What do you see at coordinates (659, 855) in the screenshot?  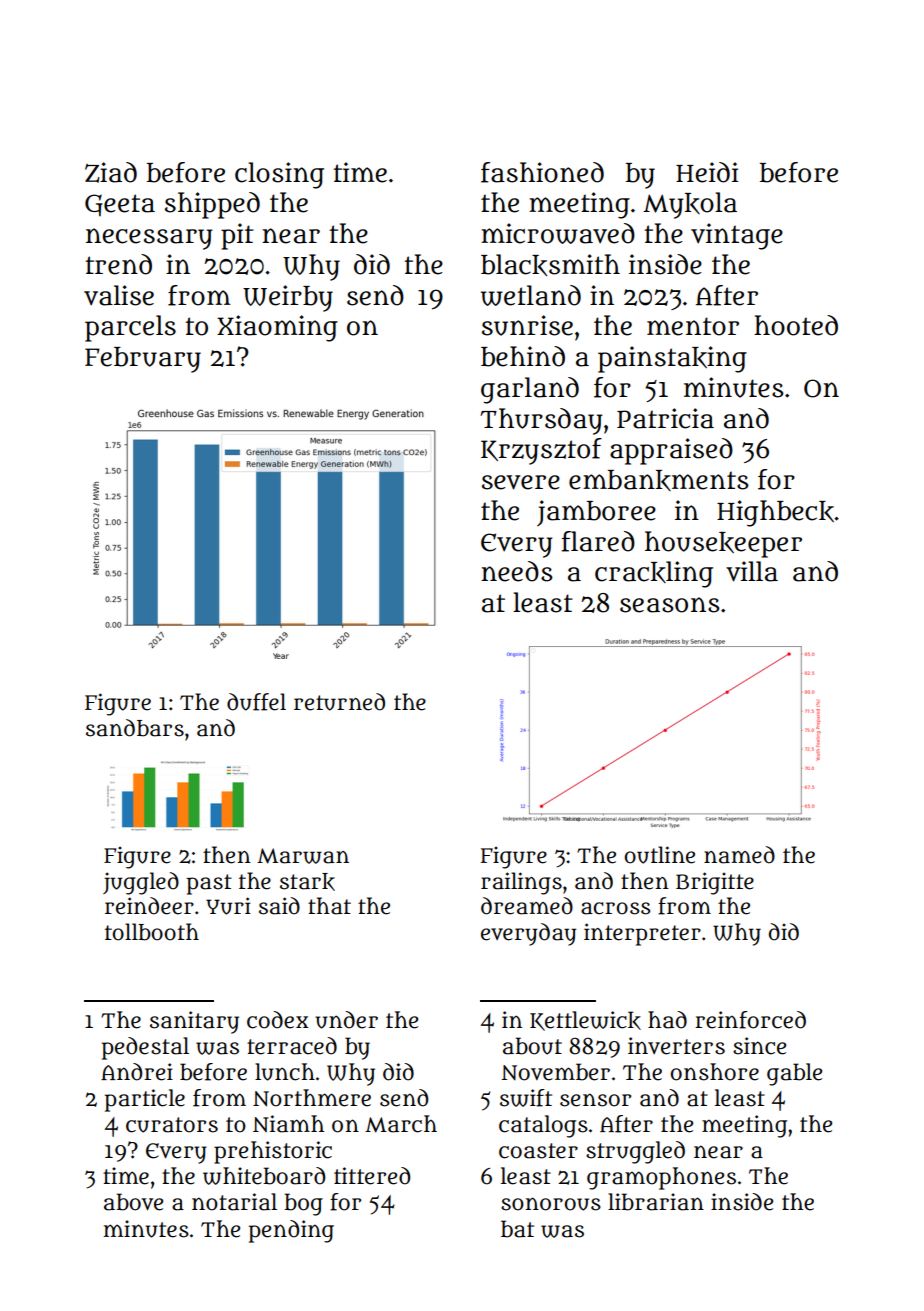 I see `outline` at bounding box center [659, 855].
